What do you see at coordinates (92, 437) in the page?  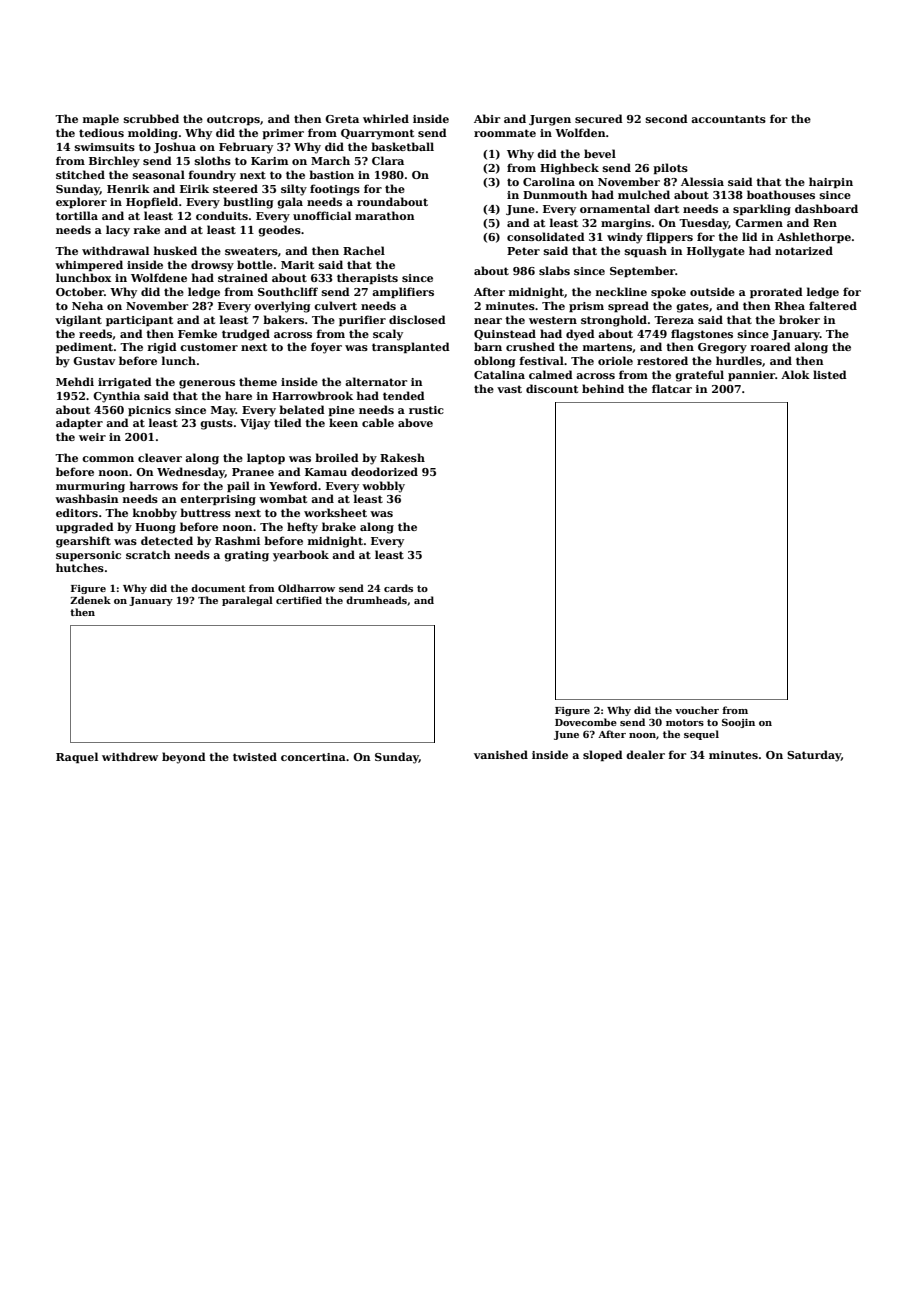 I see `weir` at bounding box center [92, 437].
